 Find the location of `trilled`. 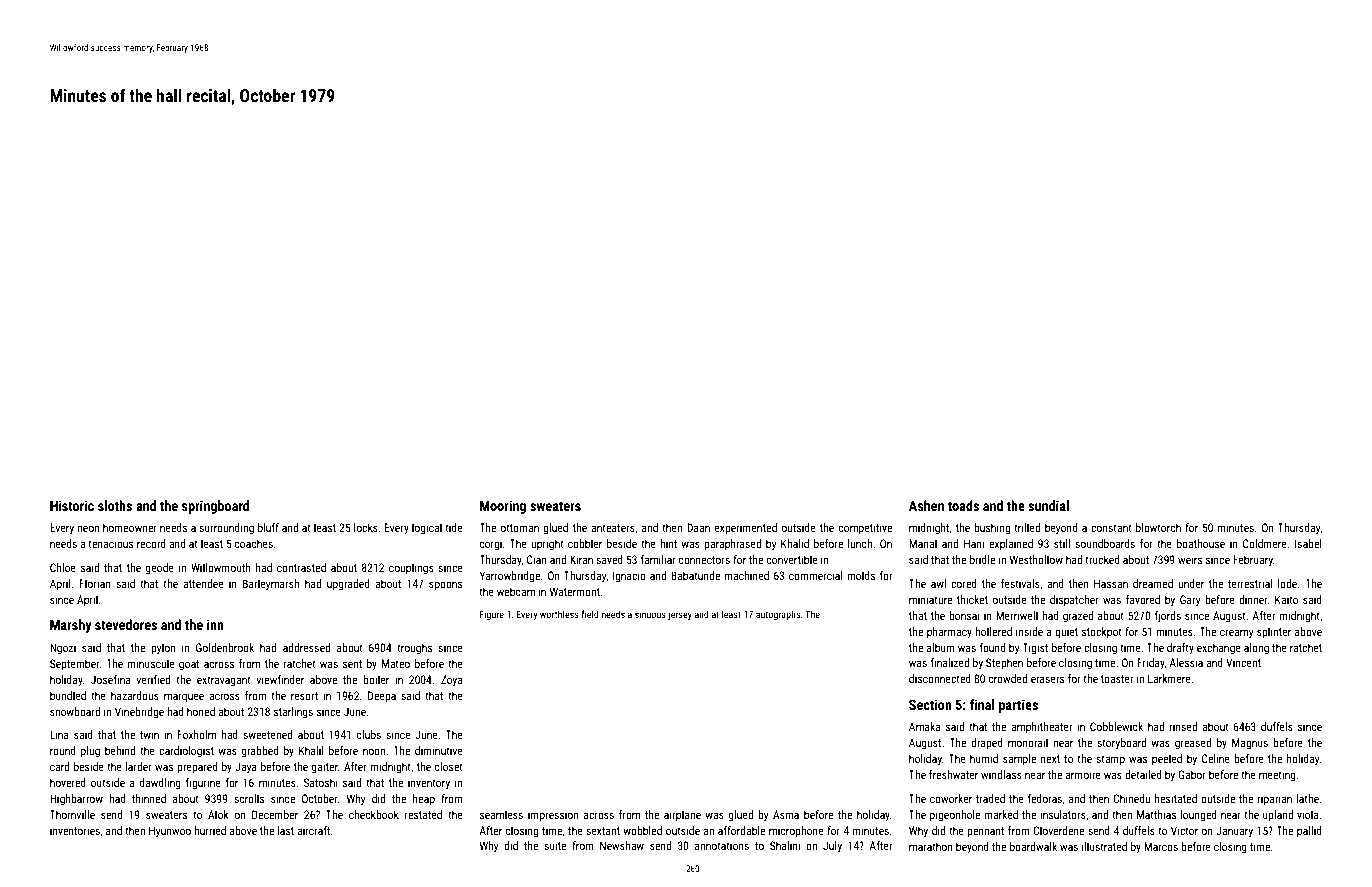

trilled is located at coordinates (1027, 527).
